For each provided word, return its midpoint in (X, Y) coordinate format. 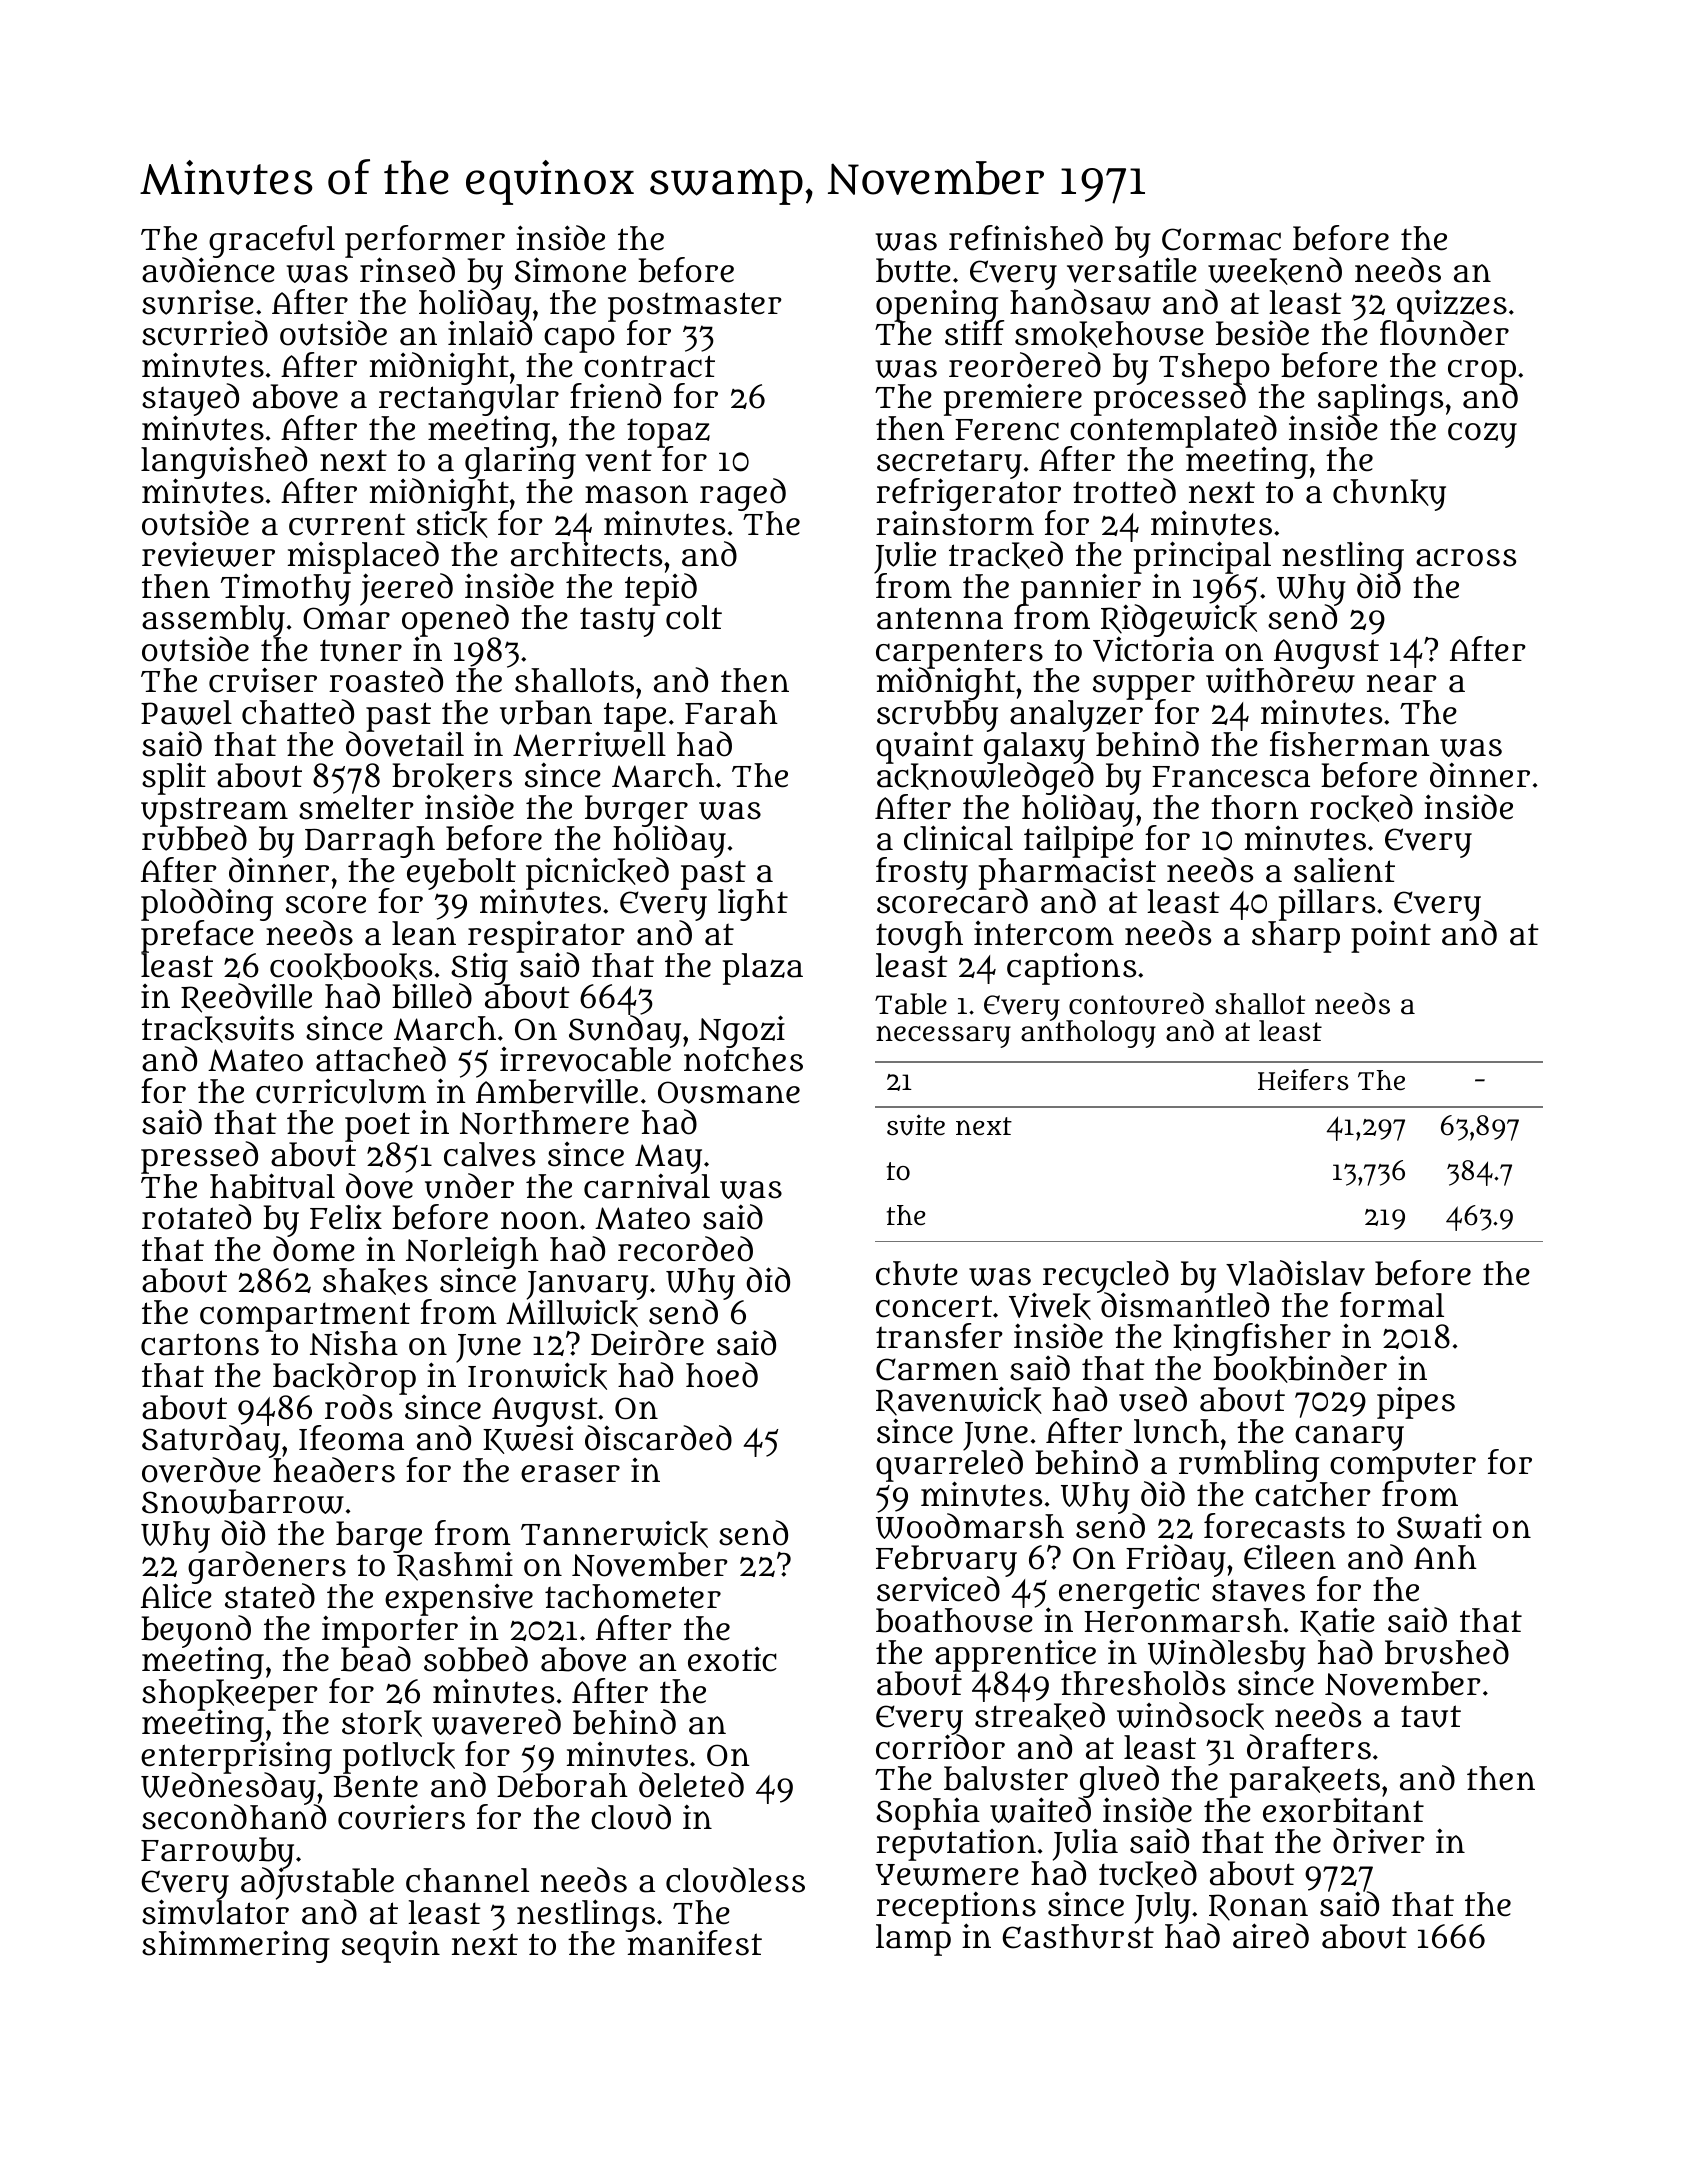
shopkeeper (230, 1695)
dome (314, 1249)
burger (636, 811)
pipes (1416, 1402)
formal (1392, 1305)
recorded (685, 1249)
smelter (356, 807)
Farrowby (217, 1852)
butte (913, 270)
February (946, 1561)
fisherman (1350, 744)
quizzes (1452, 305)
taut (1431, 1716)
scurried (205, 333)
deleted (691, 1785)
